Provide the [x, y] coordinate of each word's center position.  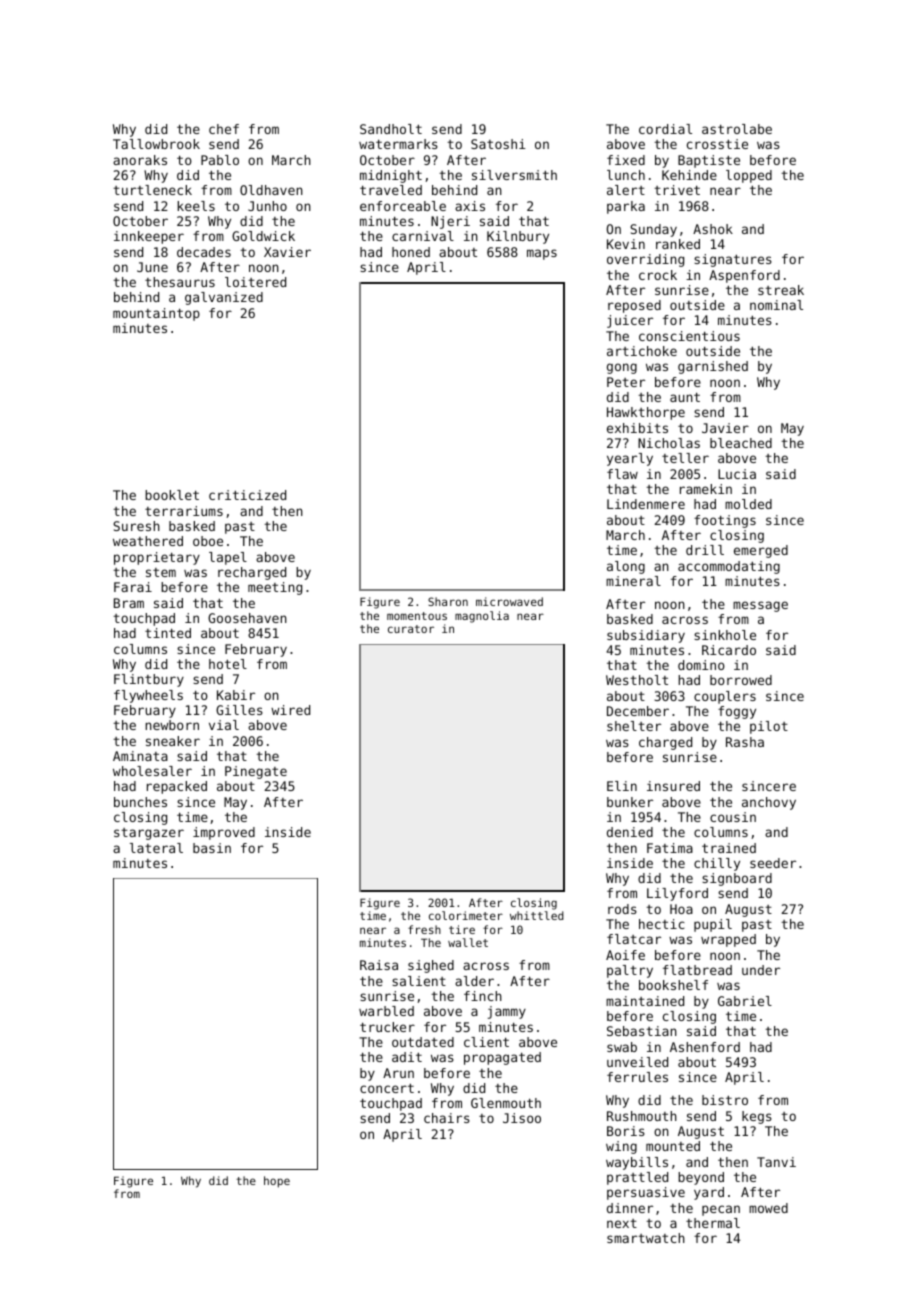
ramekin [706, 489]
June [152, 267]
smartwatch [646, 1238]
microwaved [509, 601]
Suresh [136, 526]
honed [411, 252]
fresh [424, 929]
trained [729, 848]
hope [277, 1182]
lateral [156, 848]
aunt [685, 397]
